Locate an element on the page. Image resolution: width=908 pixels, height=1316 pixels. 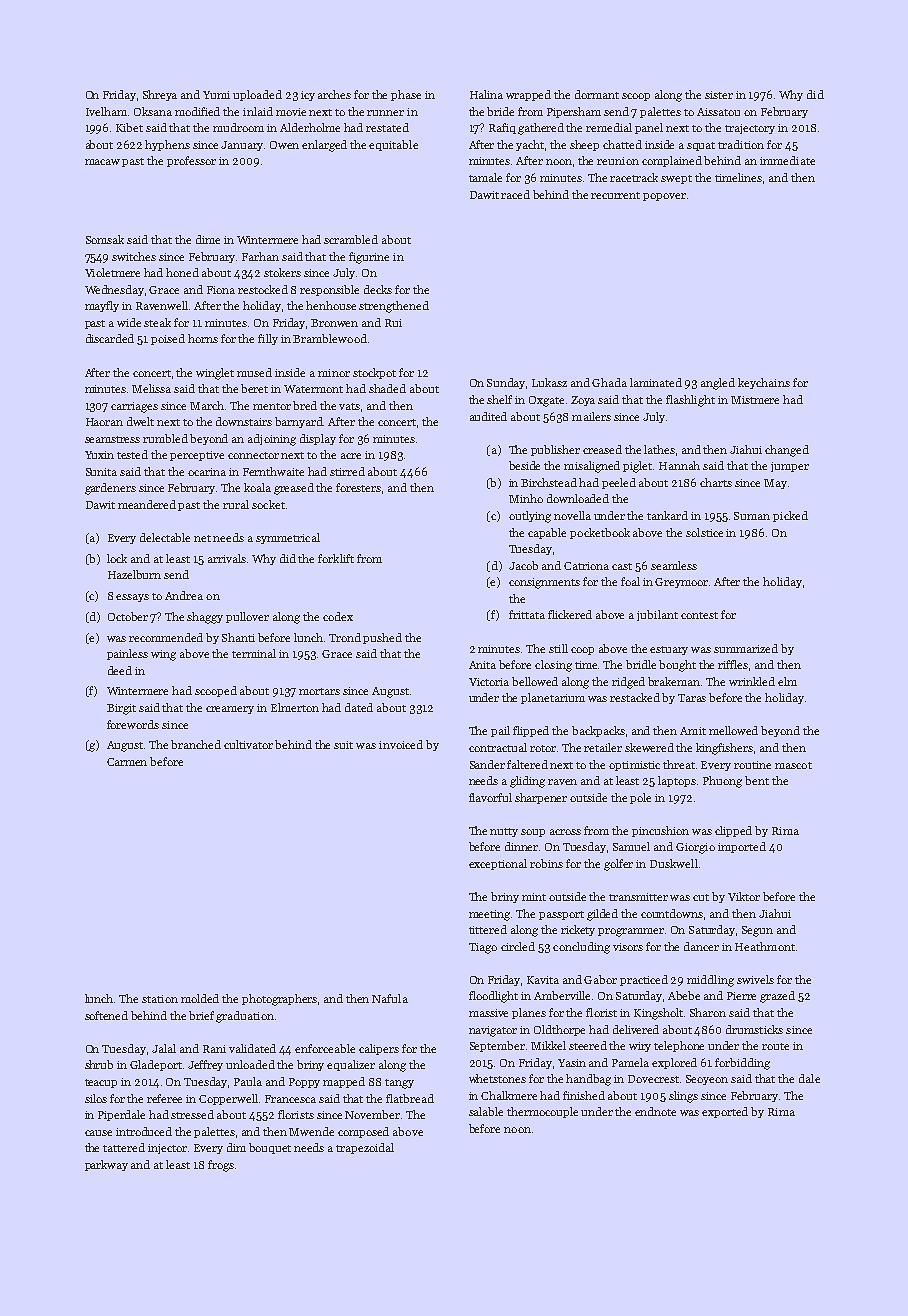
grazed is located at coordinates (777, 997).
